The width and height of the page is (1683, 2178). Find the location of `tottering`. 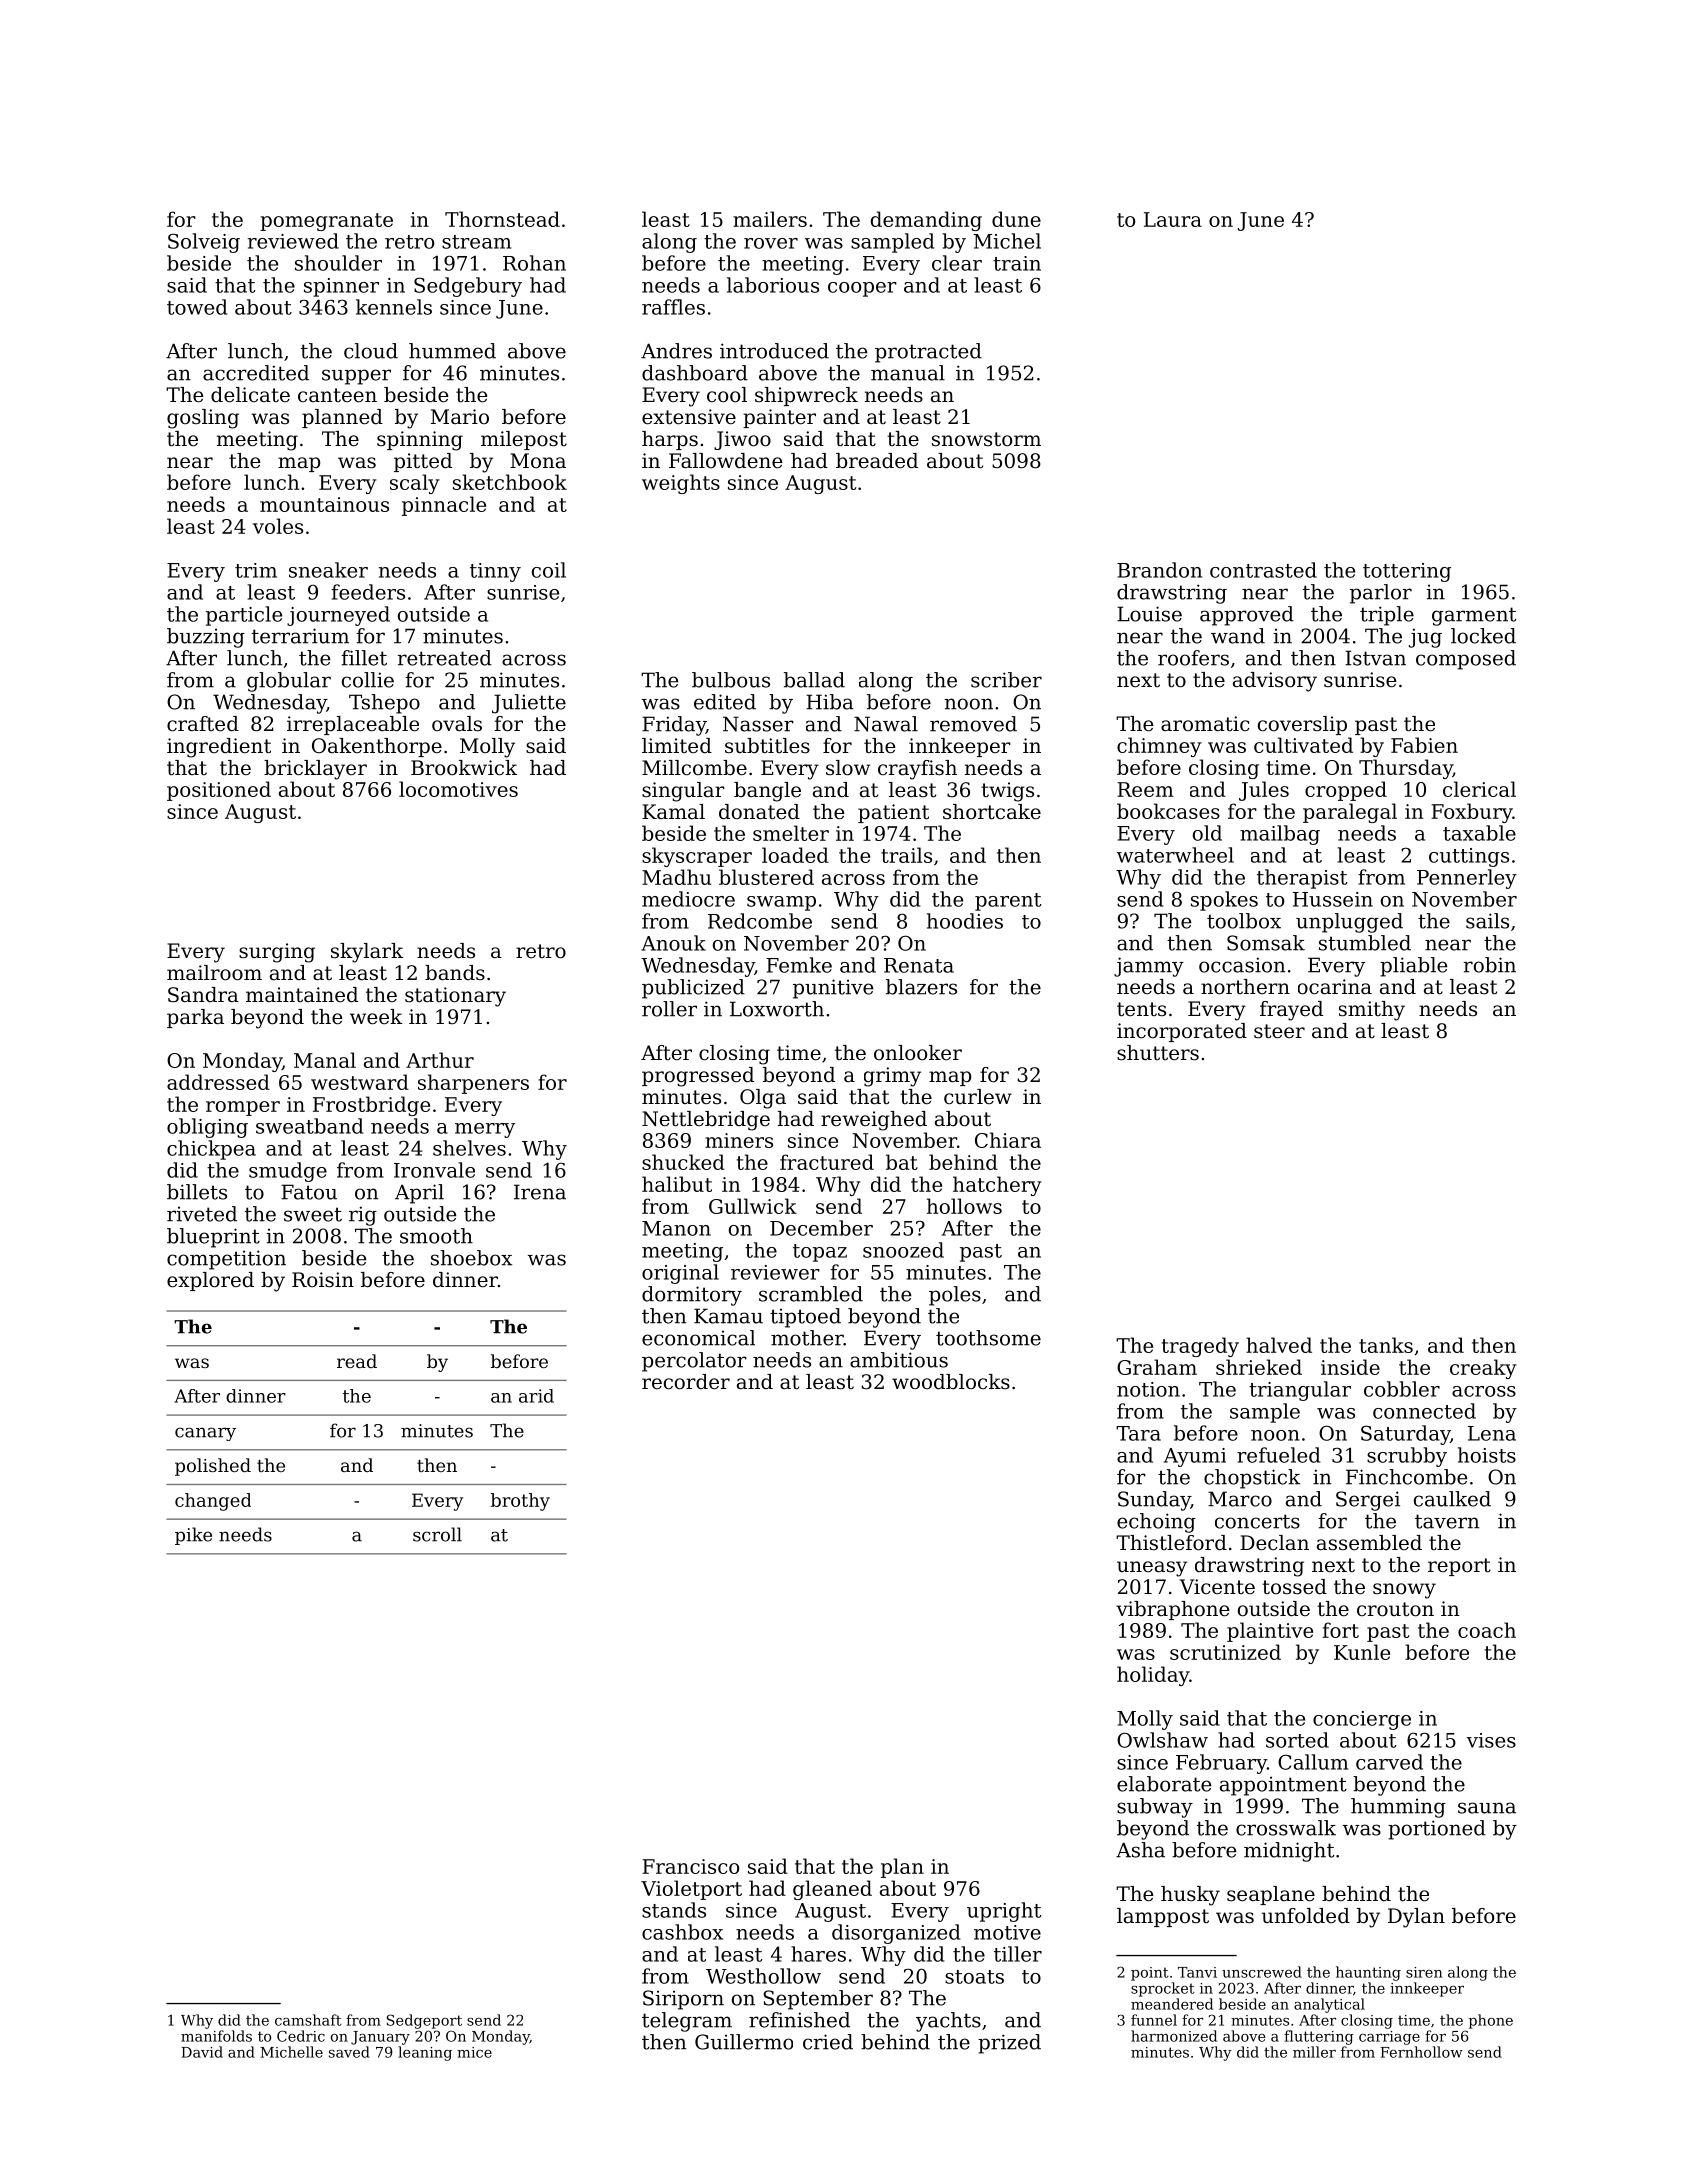

tottering is located at coordinates (1407, 572).
